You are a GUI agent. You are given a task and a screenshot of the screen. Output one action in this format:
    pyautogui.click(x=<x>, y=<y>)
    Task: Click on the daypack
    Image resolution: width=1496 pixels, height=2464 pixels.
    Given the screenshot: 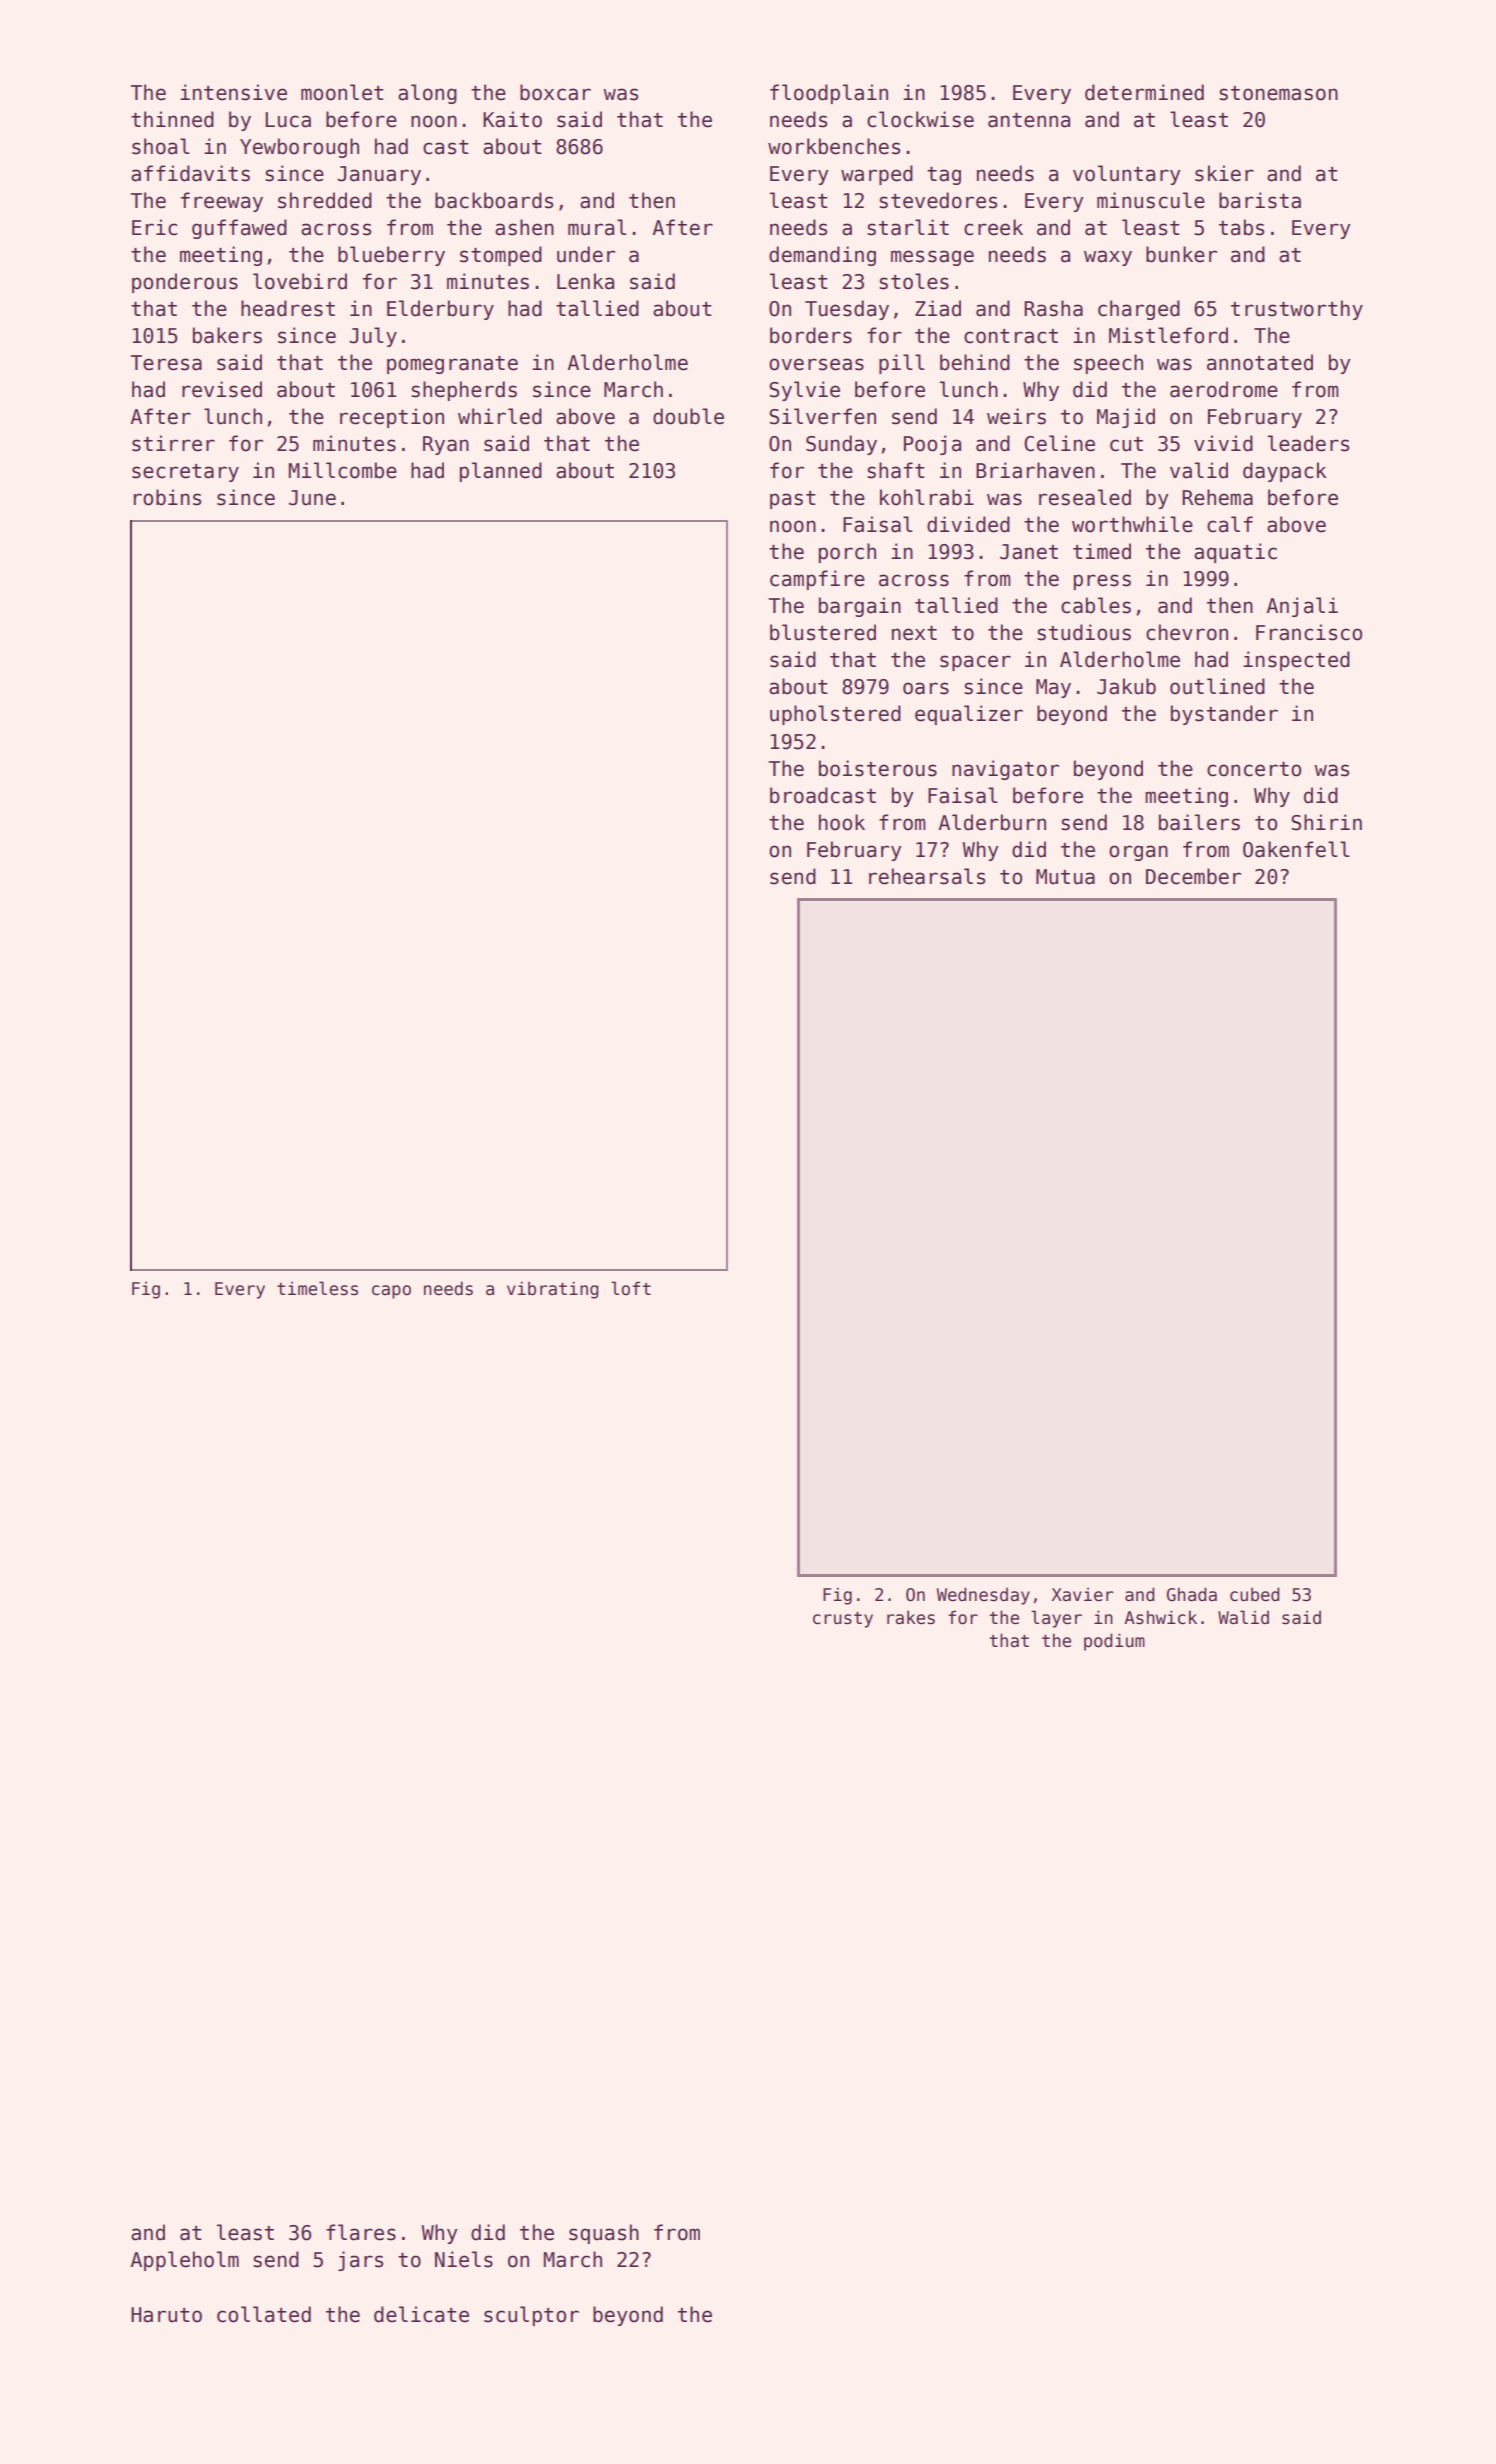 What is the action you would take?
    pyautogui.click(x=1285, y=472)
